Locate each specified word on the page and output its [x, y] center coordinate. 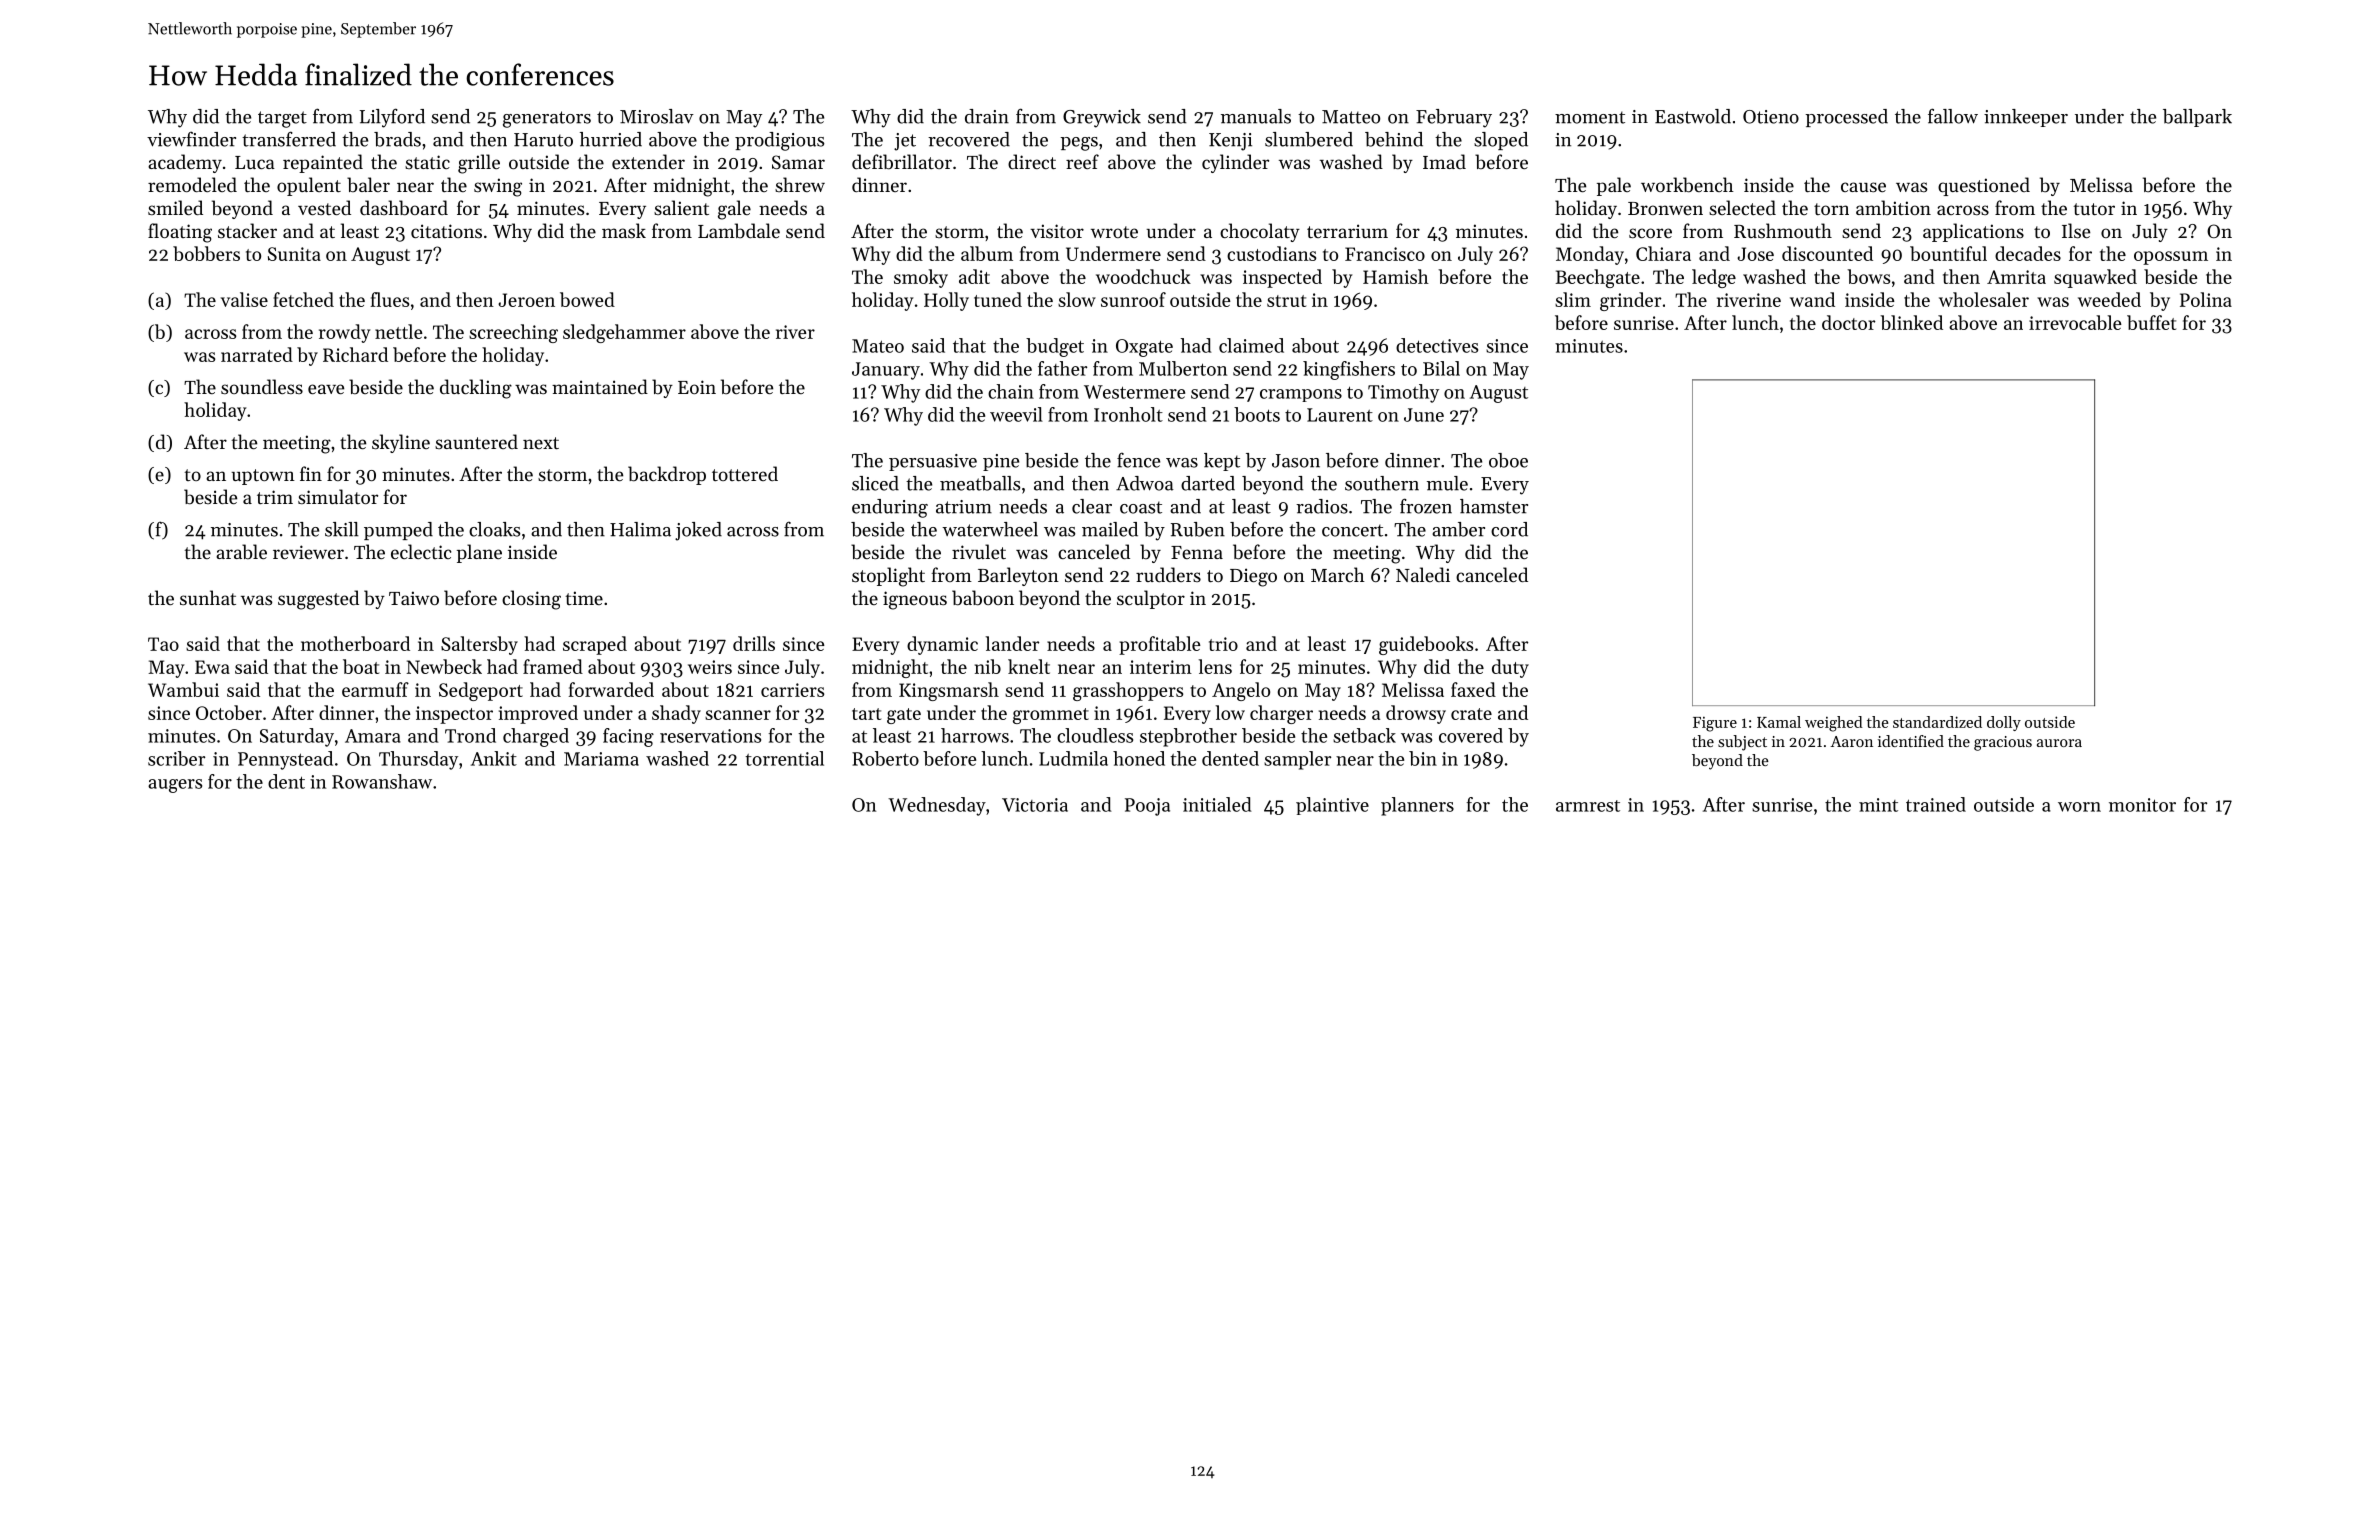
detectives [1437, 345]
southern [1382, 483]
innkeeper [2026, 118]
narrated [257, 354]
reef [1082, 161]
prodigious [779, 141]
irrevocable [2075, 322]
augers [175, 786]
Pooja [1147, 807]
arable [241, 551]
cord [1509, 529]
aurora [2059, 743]
